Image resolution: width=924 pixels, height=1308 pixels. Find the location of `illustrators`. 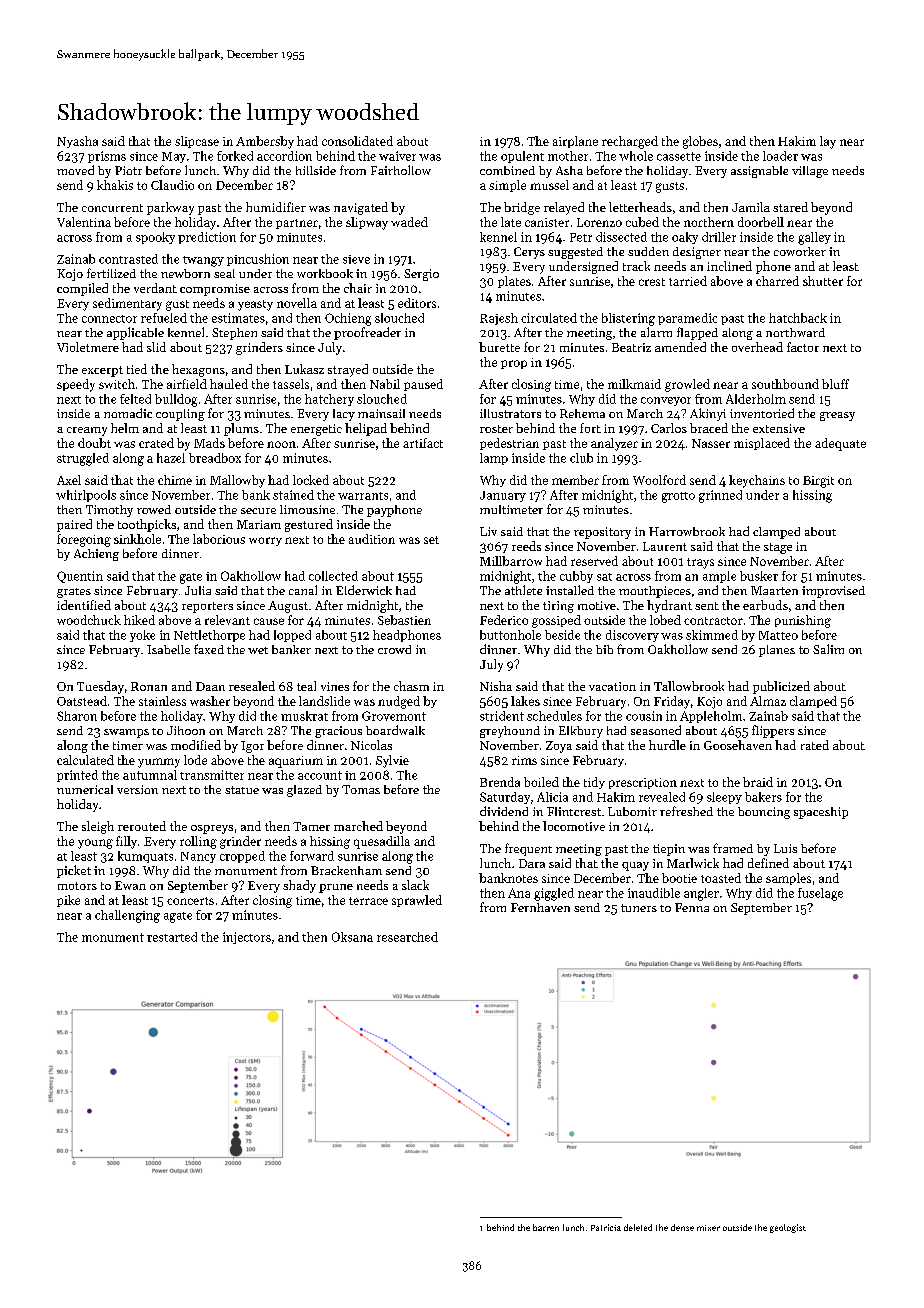

illustrators is located at coordinates (510, 413).
